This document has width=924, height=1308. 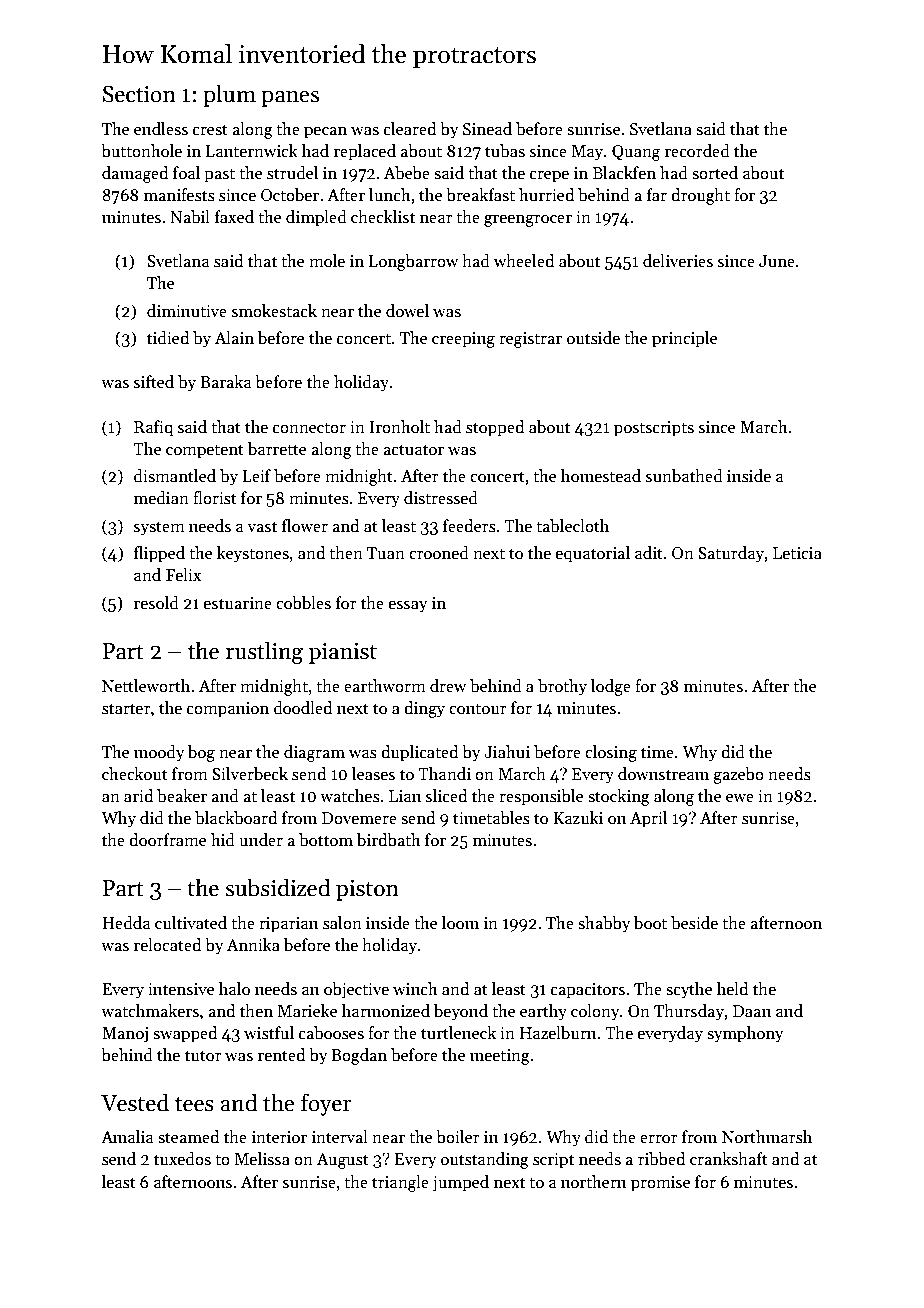 What do you see at coordinates (210, 130) in the document?
I see `crest` at bounding box center [210, 130].
